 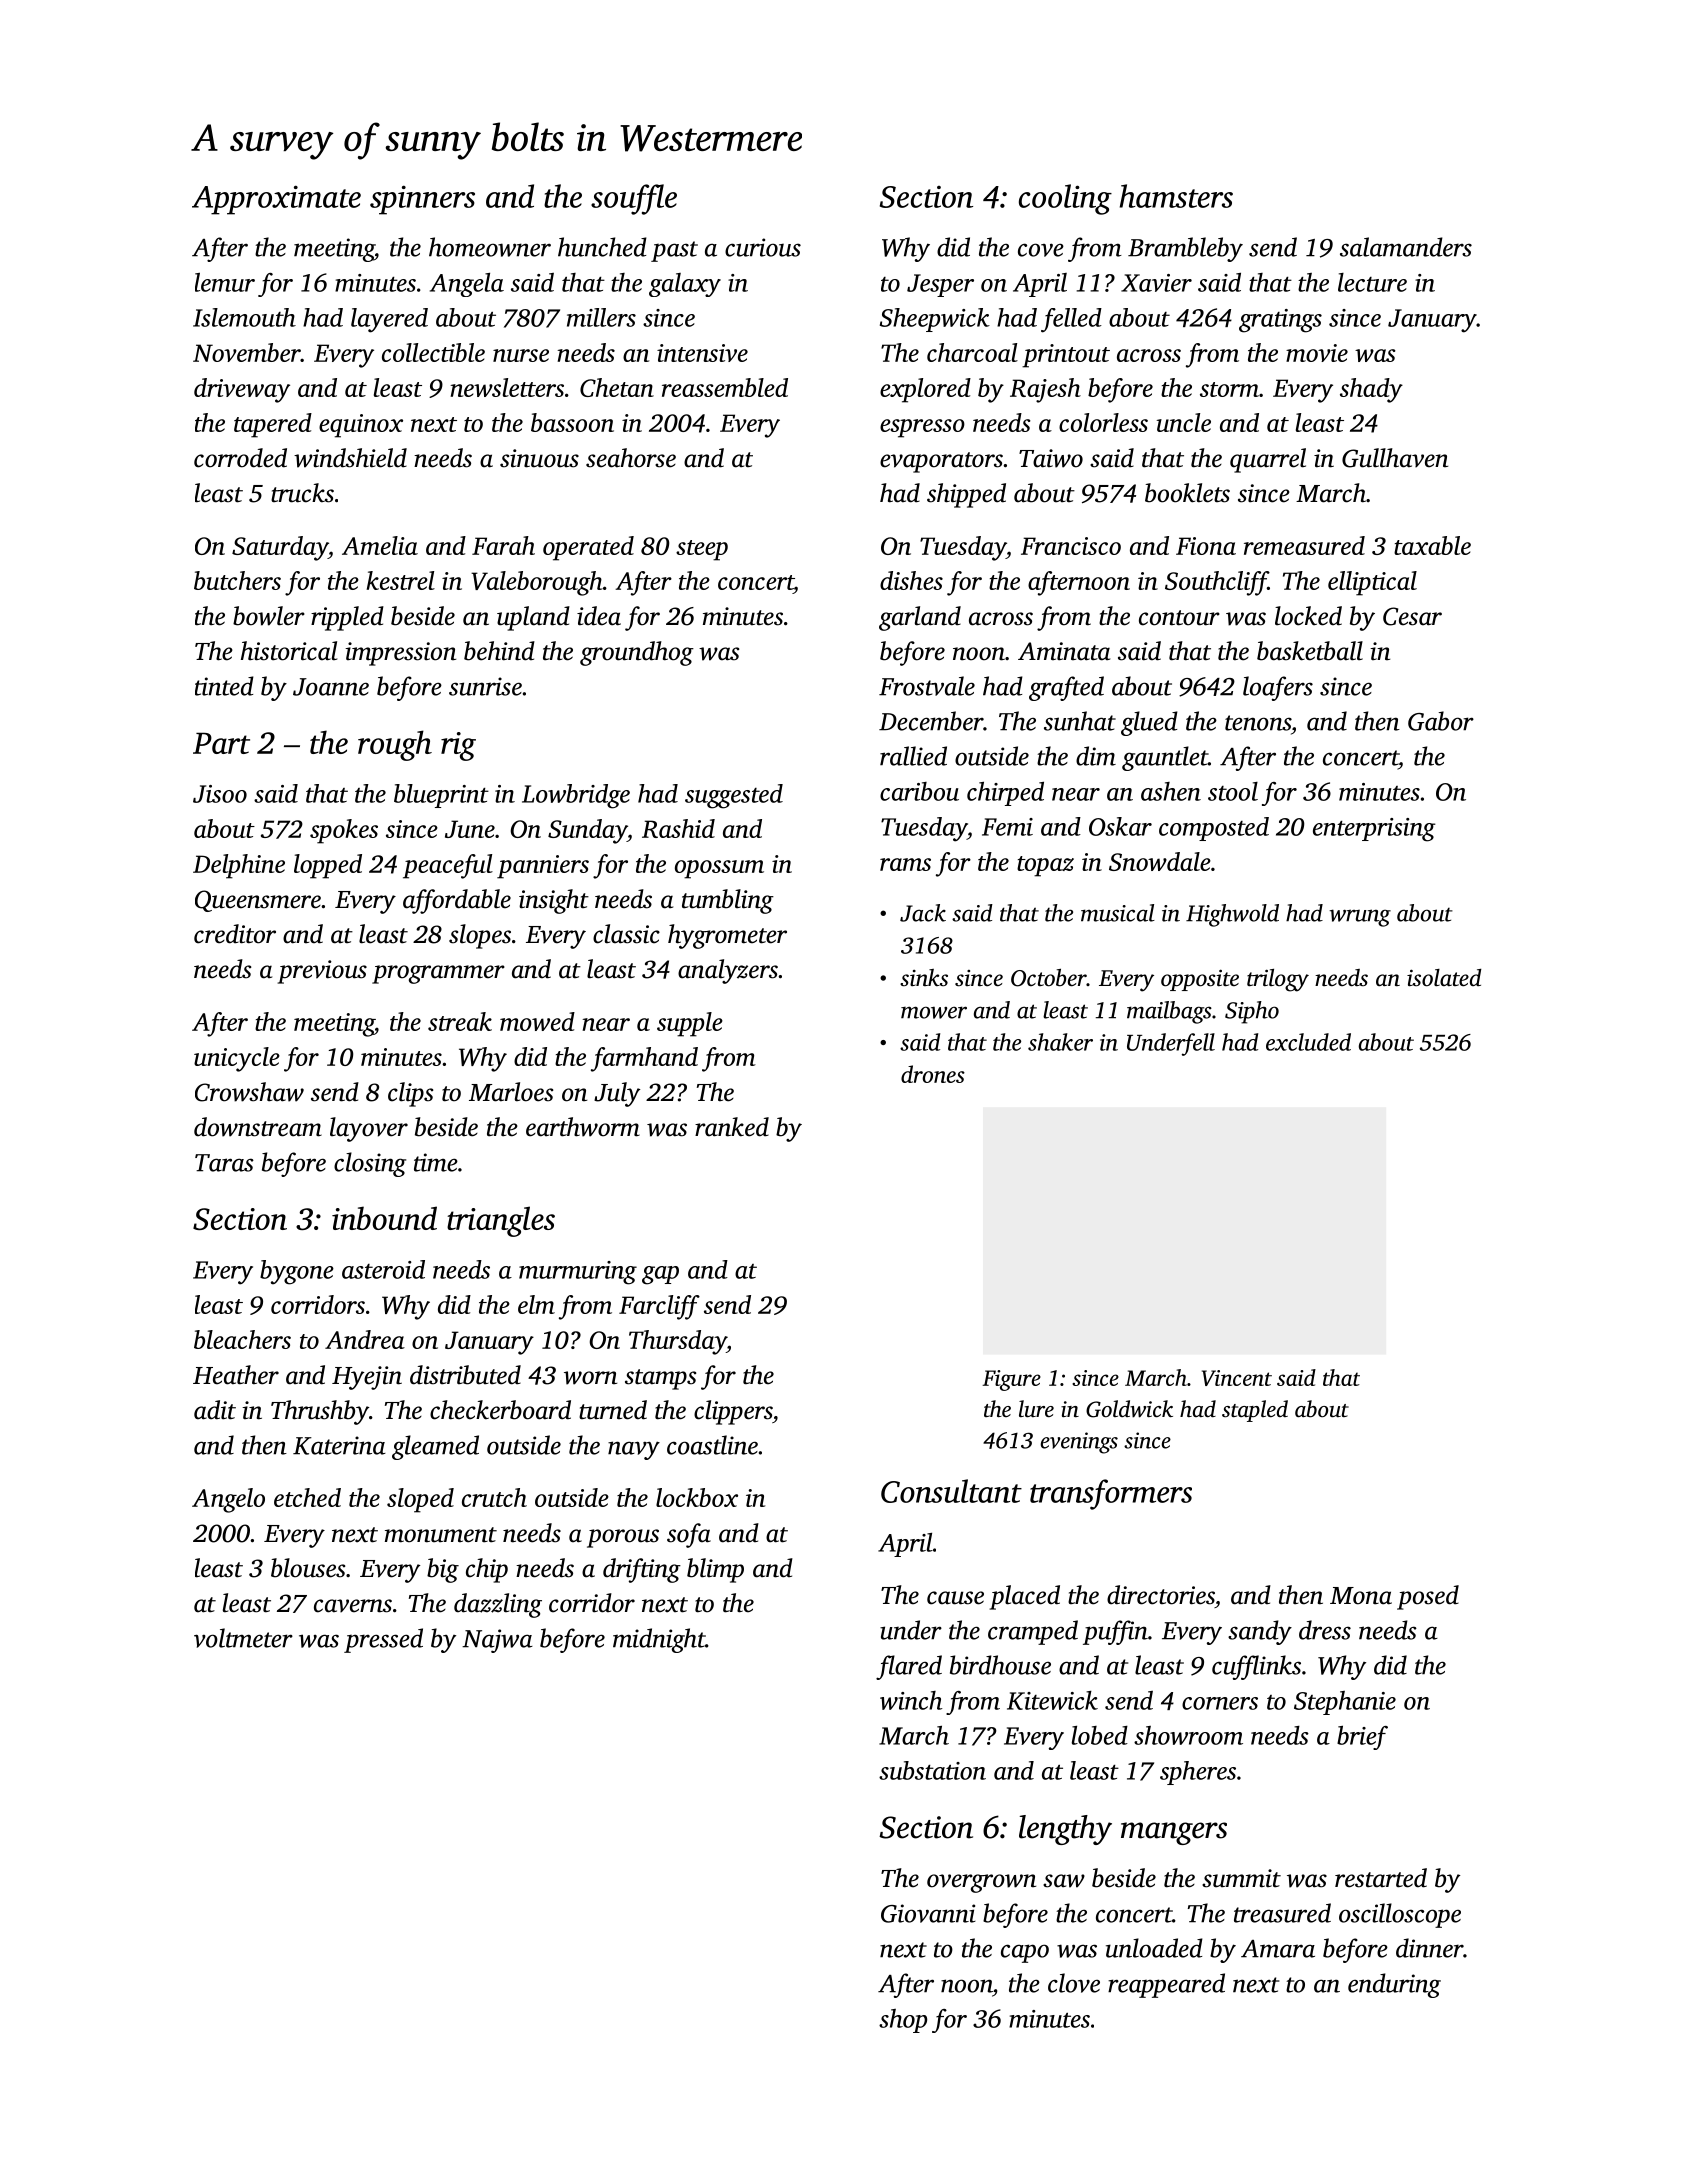 What do you see at coordinates (383, 1640) in the screenshot?
I see `pressed` at bounding box center [383, 1640].
